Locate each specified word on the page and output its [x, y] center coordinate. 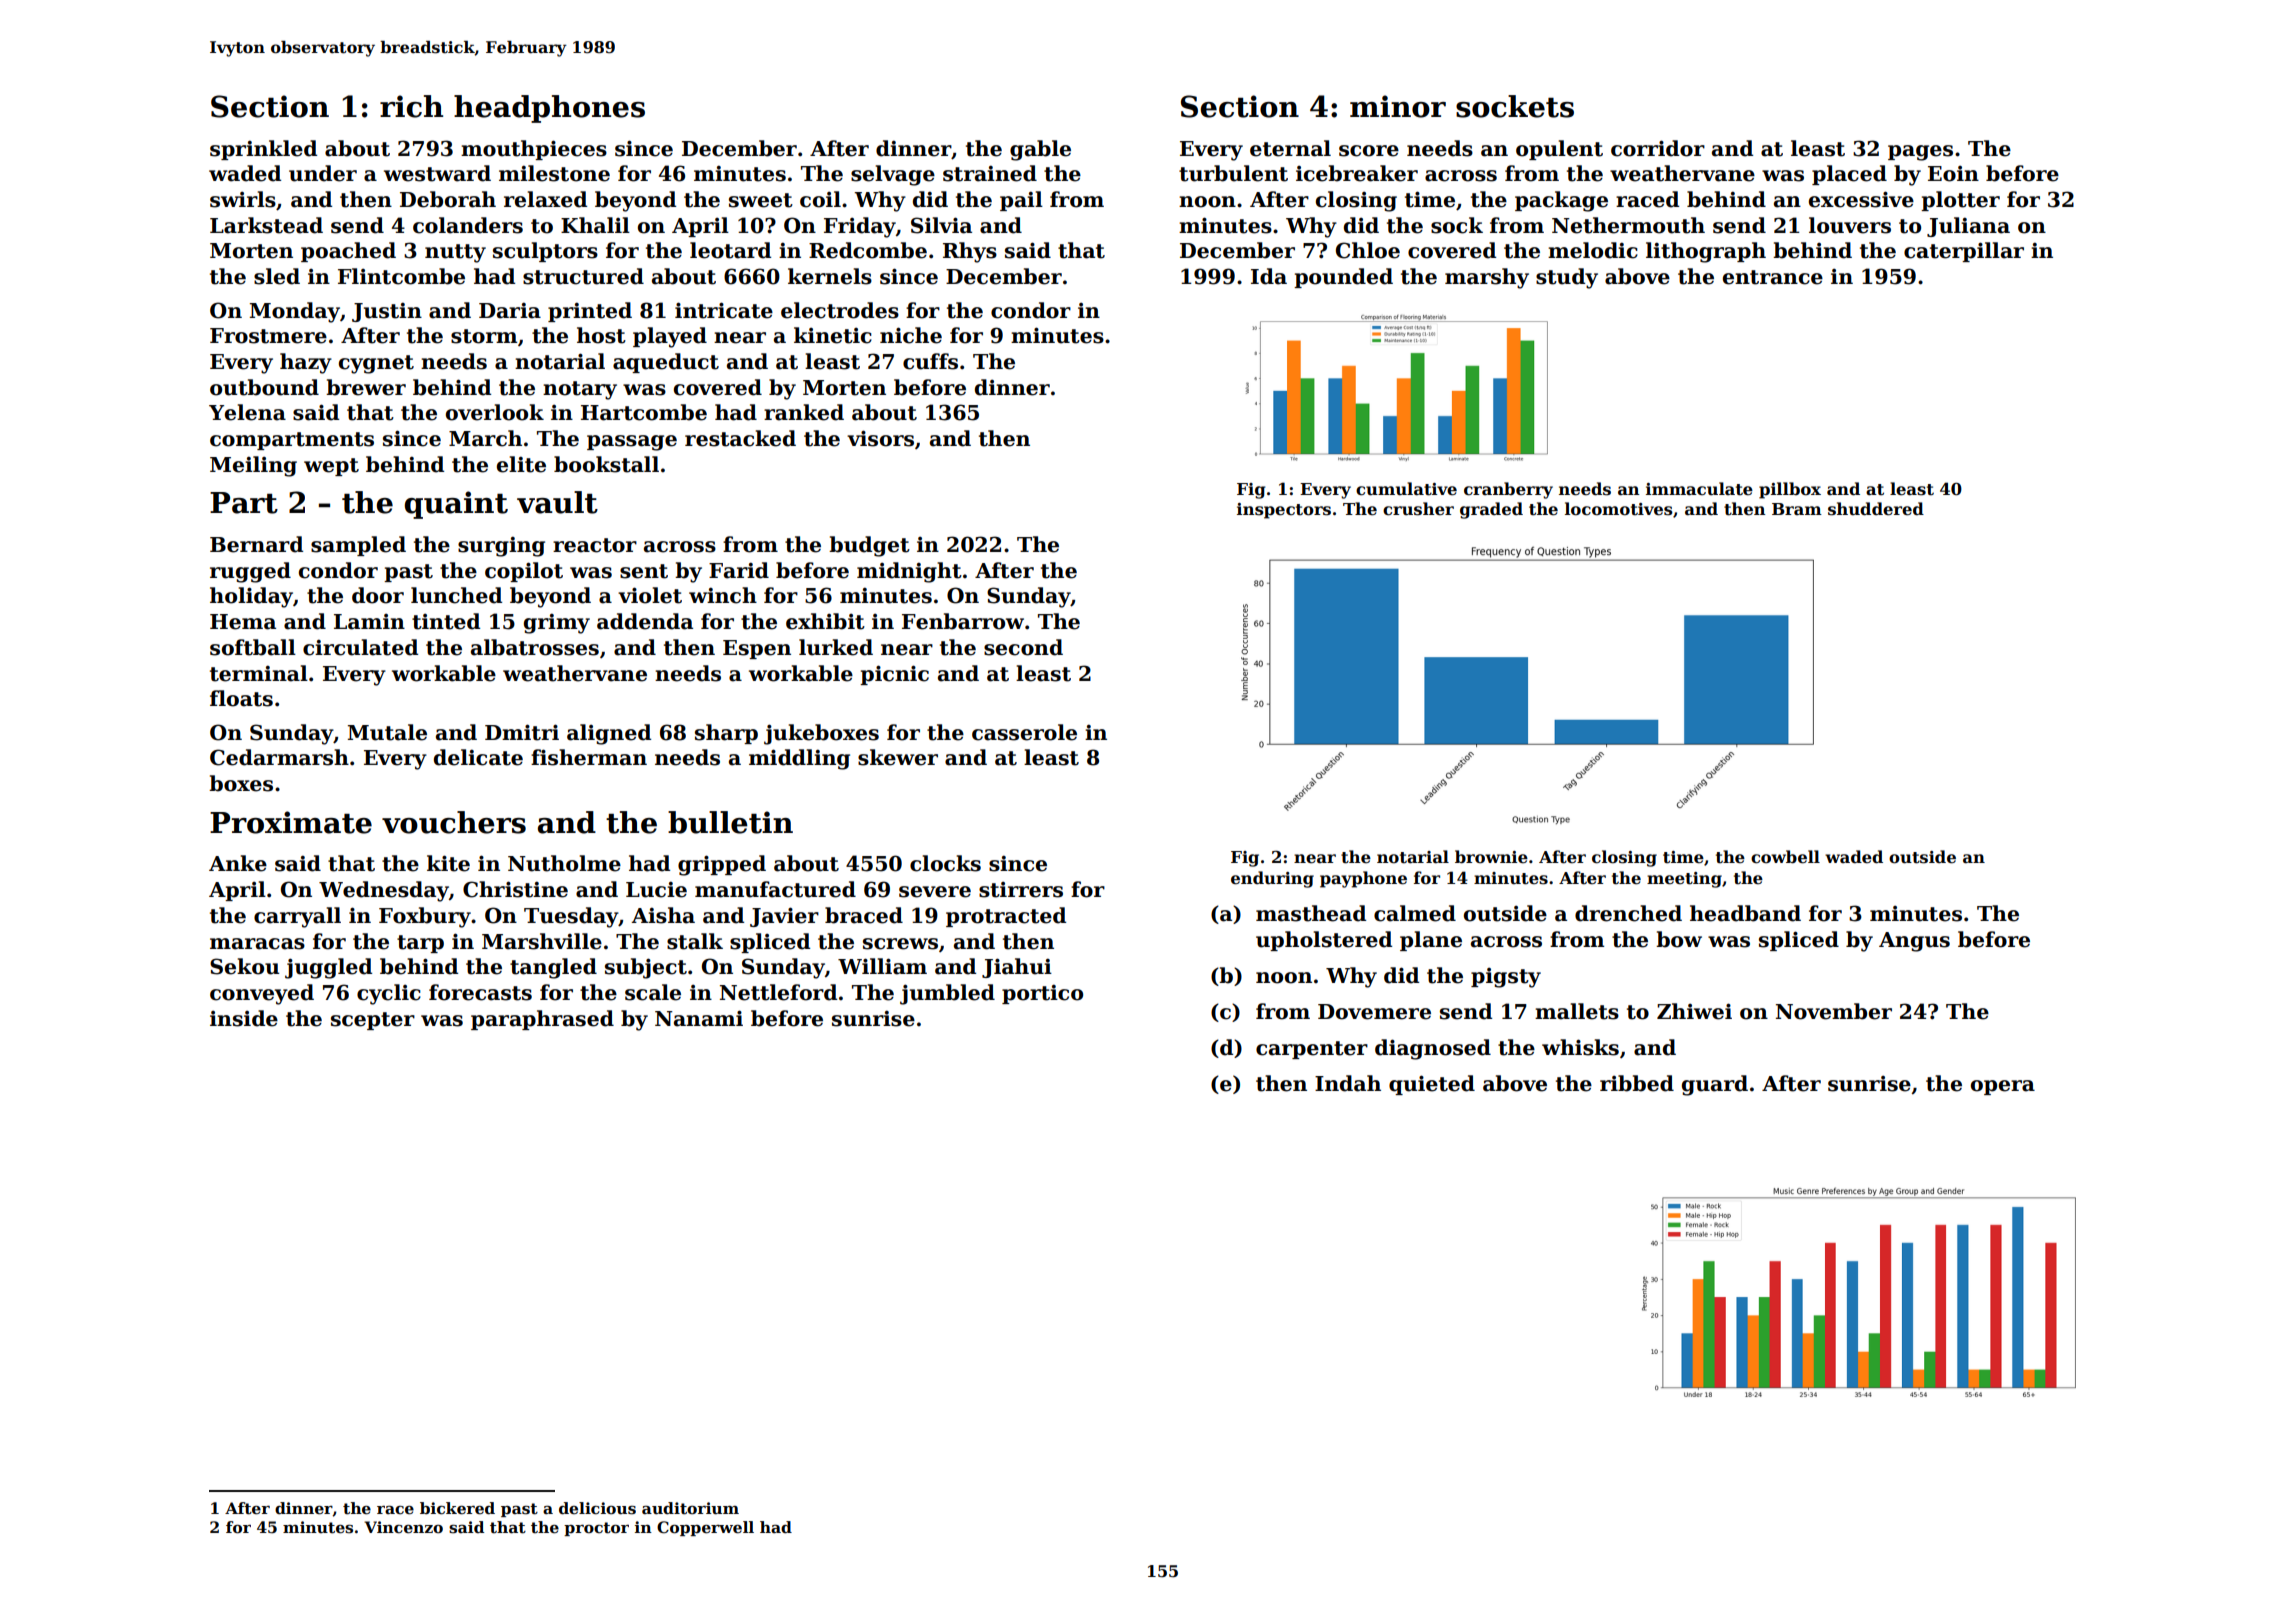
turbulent [1233, 173]
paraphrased [542, 1020]
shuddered [1876, 509]
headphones [549, 109]
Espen [757, 649]
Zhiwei [1694, 1011]
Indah [1348, 1083]
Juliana [1968, 227]
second [1023, 647]
